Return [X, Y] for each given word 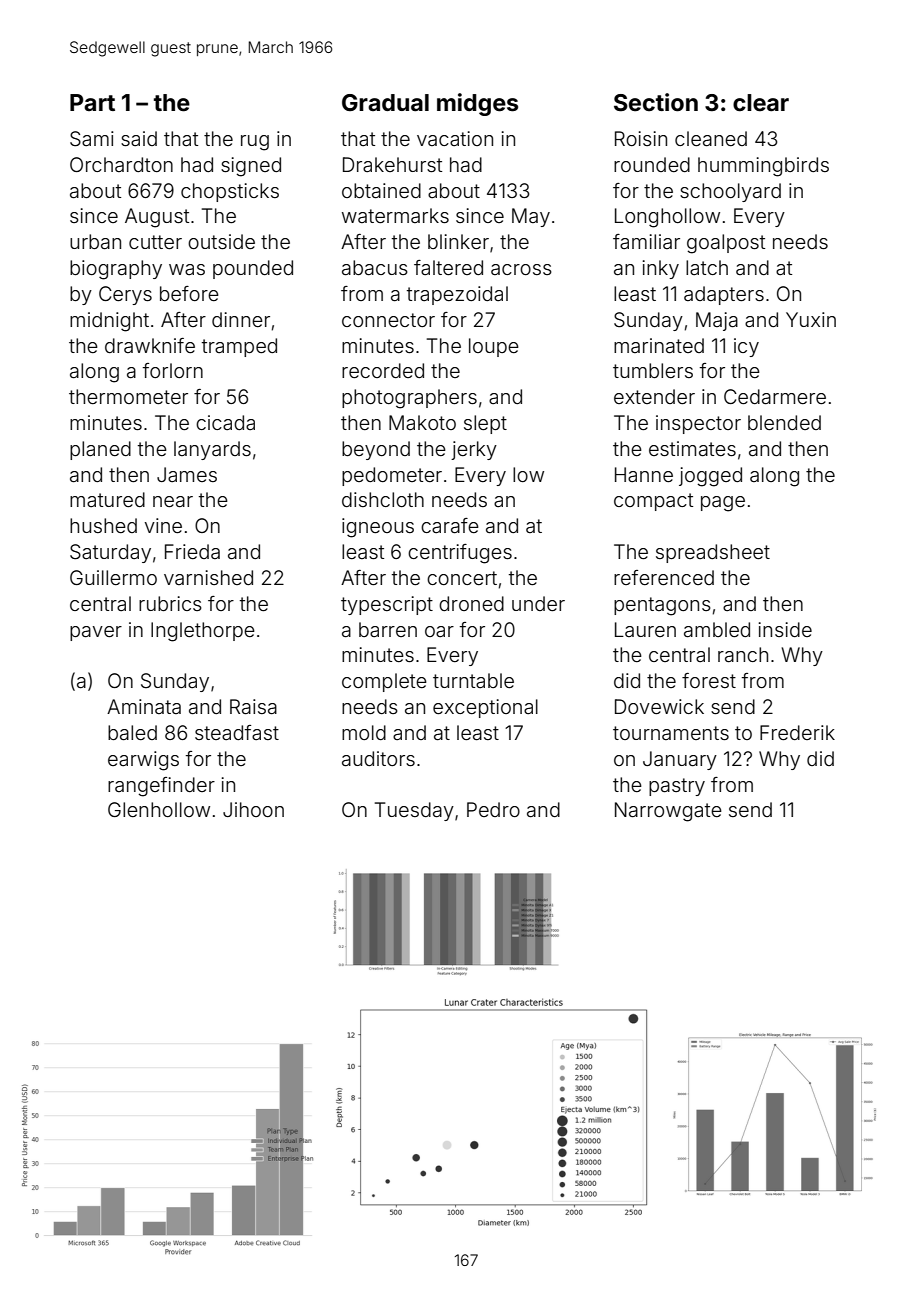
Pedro [493, 809]
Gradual [385, 103]
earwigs [143, 761]
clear [761, 103]
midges [477, 104]
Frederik [797, 732]
